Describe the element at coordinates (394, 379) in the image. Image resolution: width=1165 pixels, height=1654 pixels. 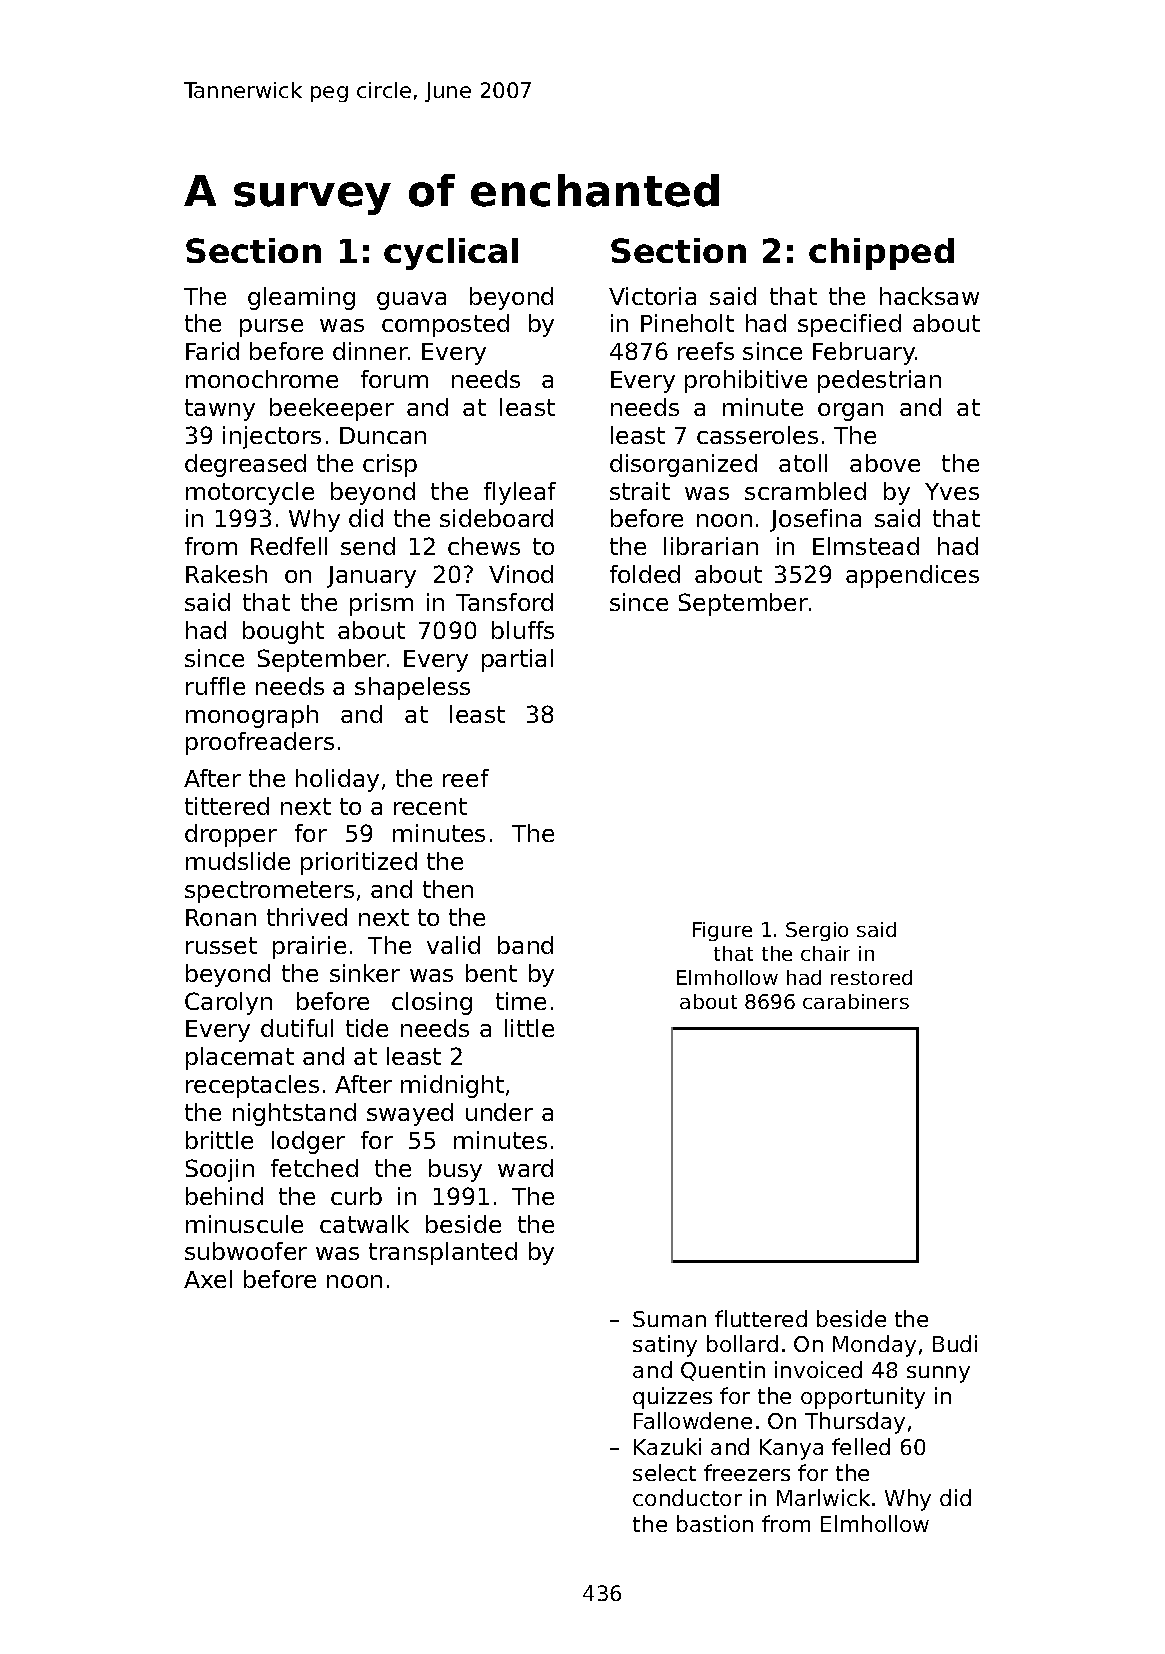
I see `forum` at that location.
